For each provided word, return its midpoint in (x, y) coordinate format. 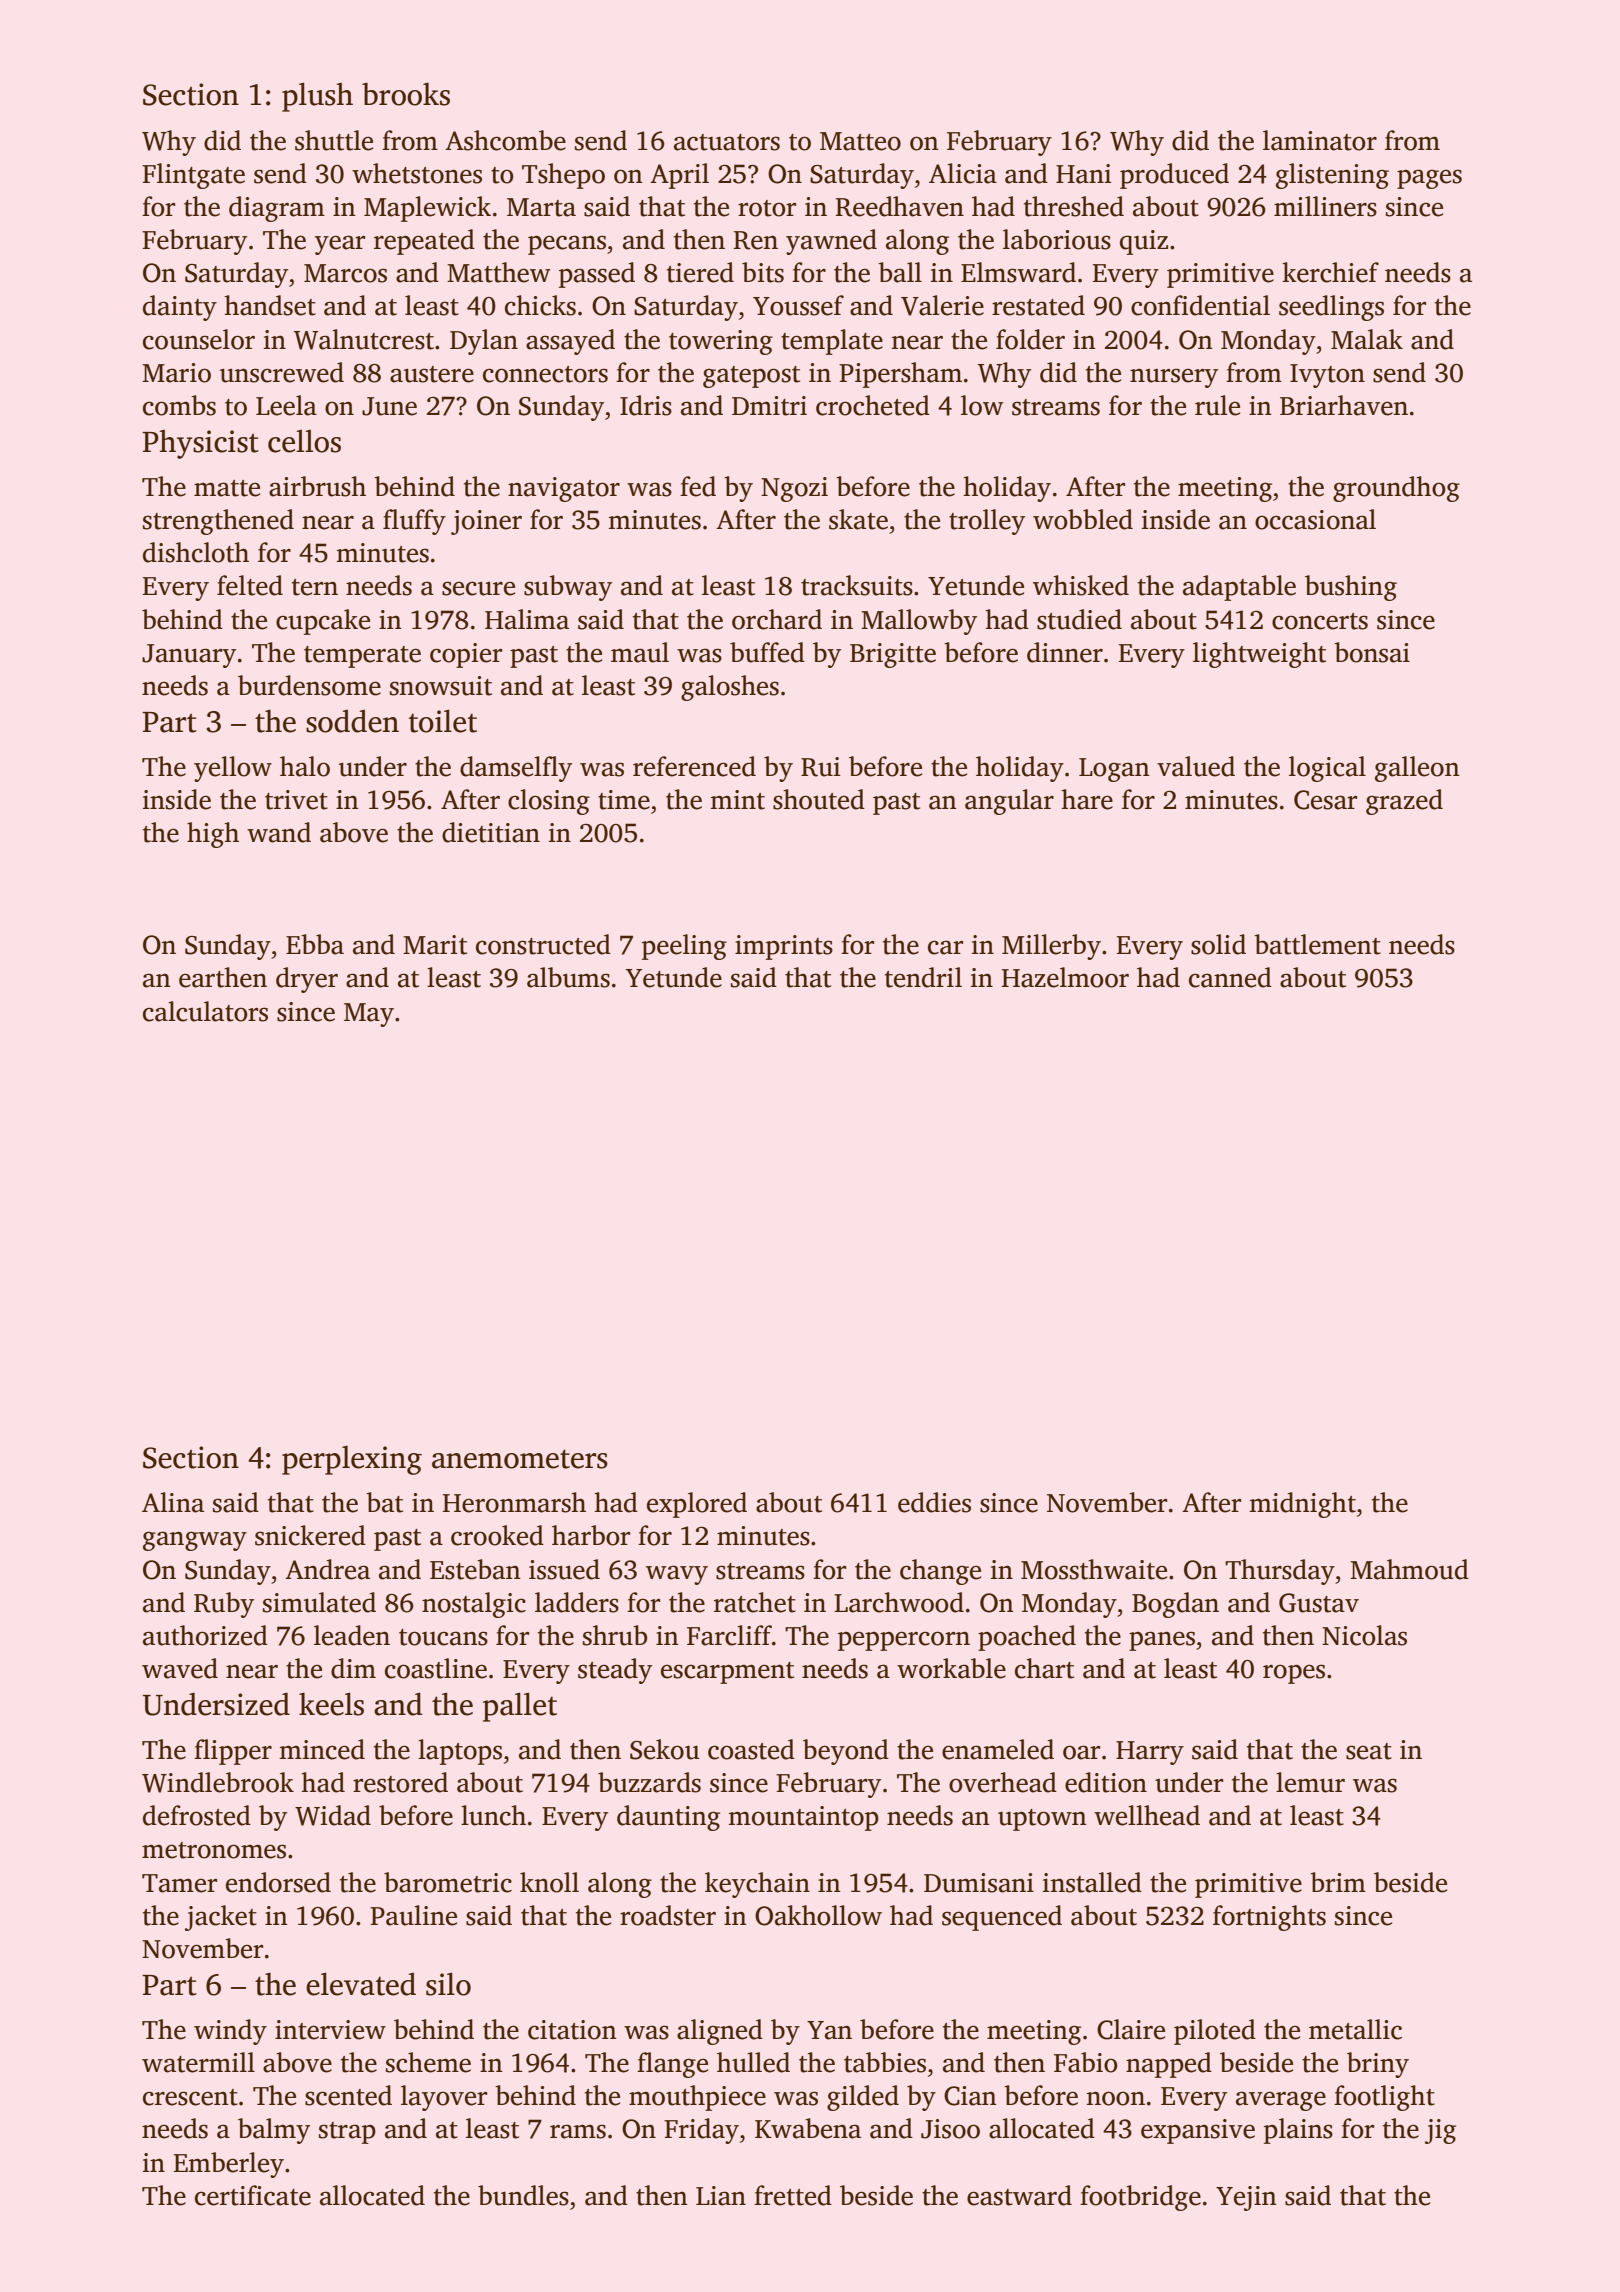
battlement (1317, 944)
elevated (361, 1984)
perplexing (352, 1460)
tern (315, 587)
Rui (820, 767)
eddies (934, 1502)
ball (900, 272)
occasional (1315, 519)
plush (317, 97)
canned (1230, 977)
